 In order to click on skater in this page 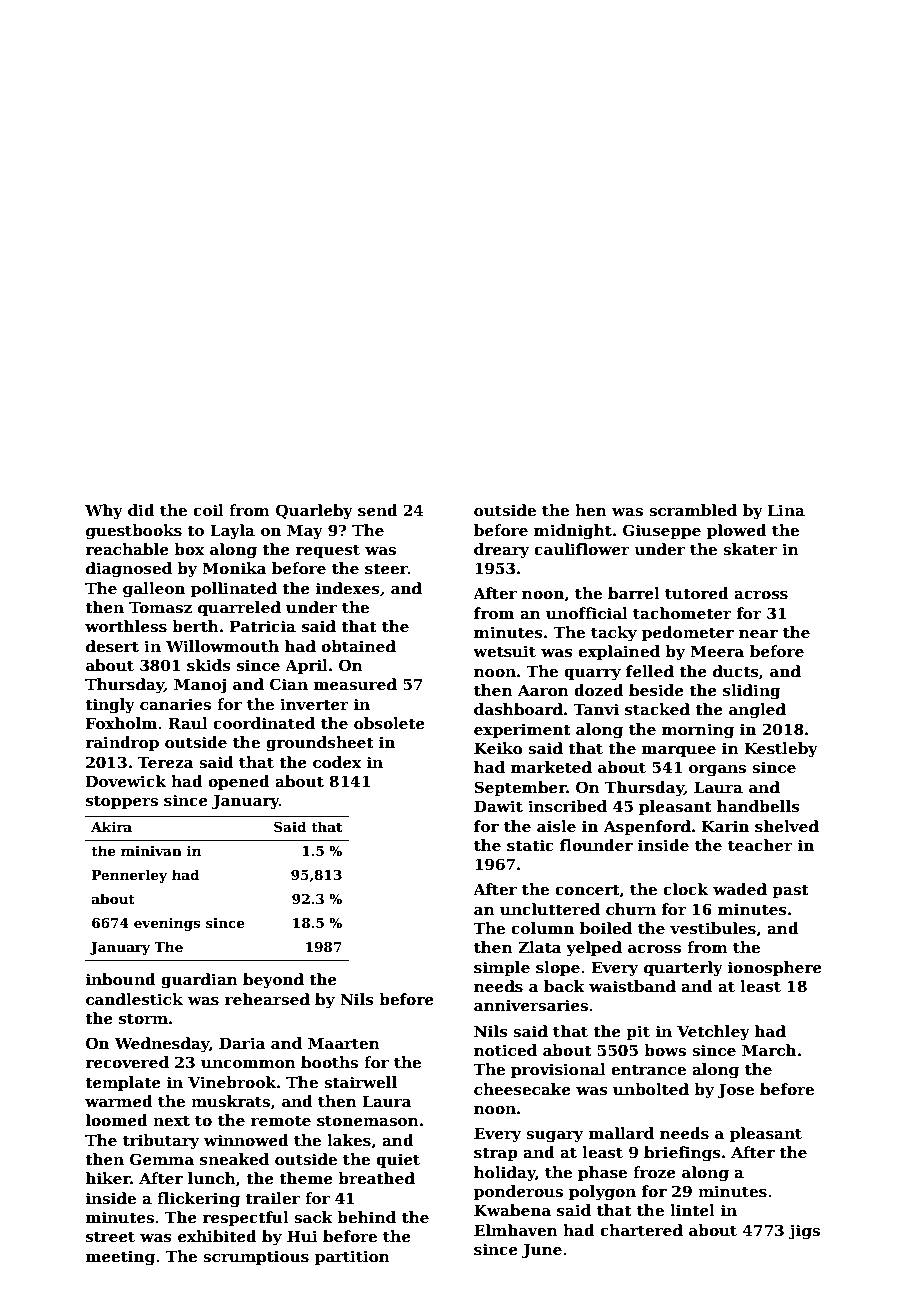, I will do `click(750, 549)`.
